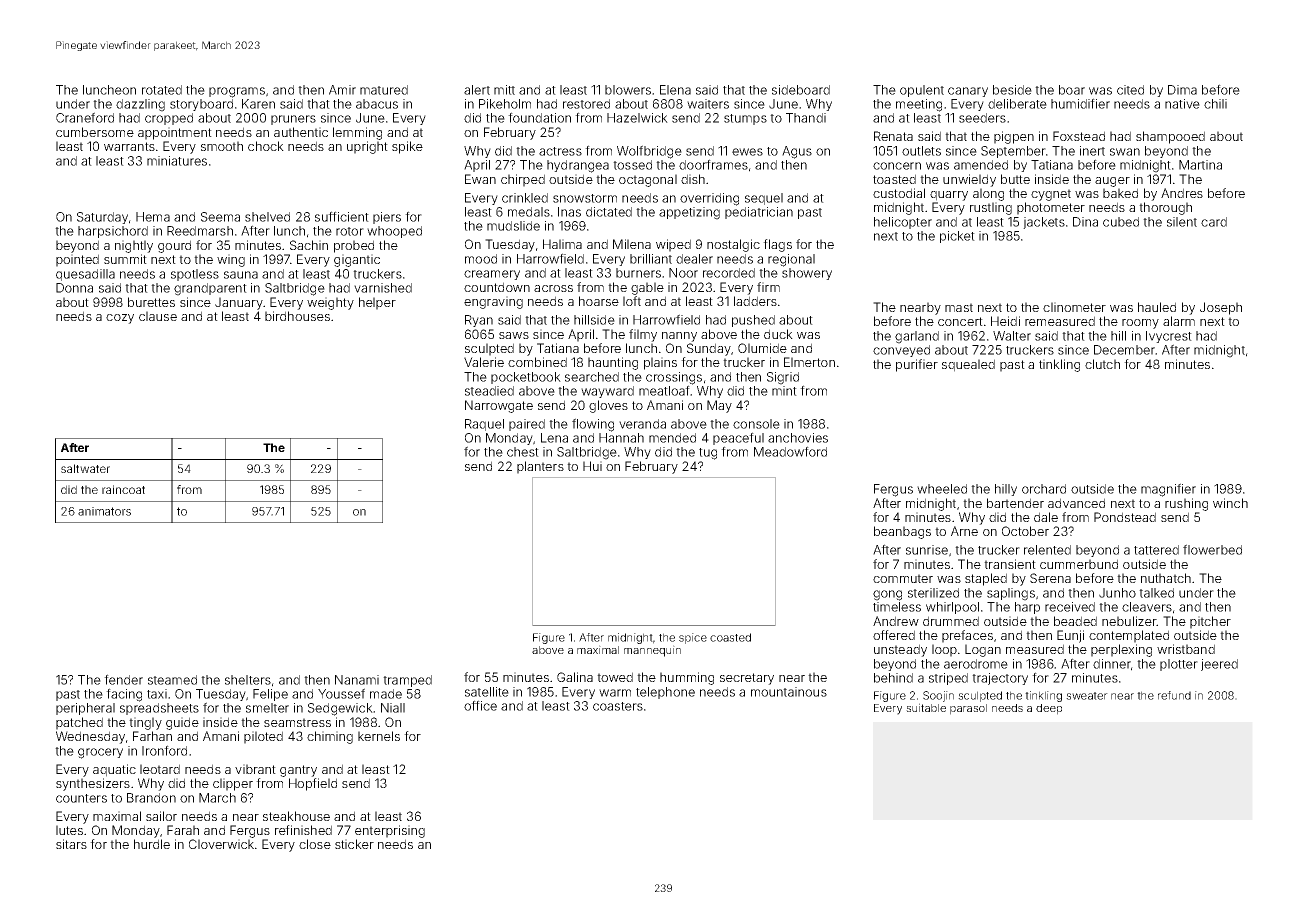 This screenshot has width=1308, height=924. What do you see at coordinates (390, 831) in the screenshot?
I see `enterprising` at bounding box center [390, 831].
